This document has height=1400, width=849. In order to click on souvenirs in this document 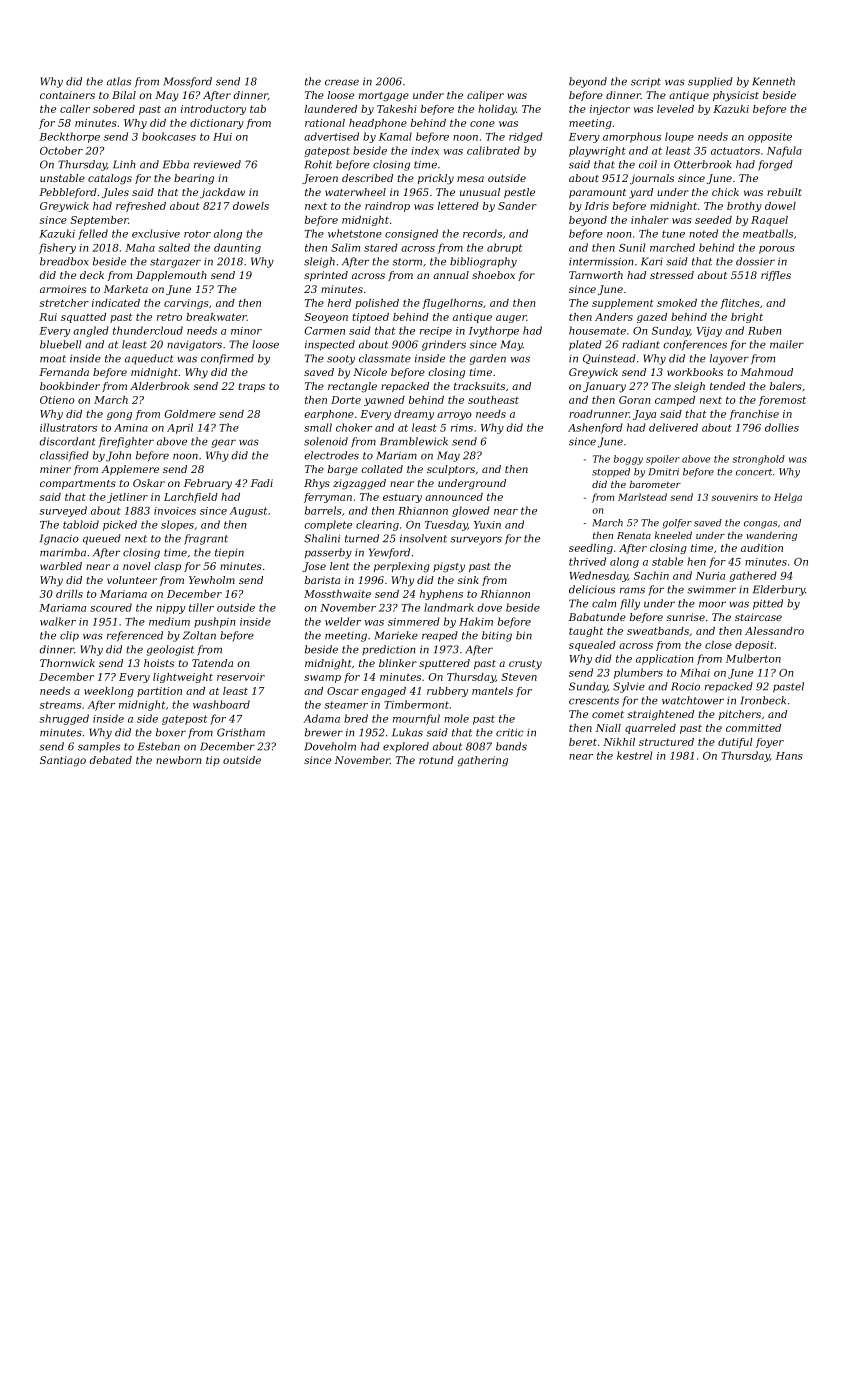, I will do `click(735, 497)`.
